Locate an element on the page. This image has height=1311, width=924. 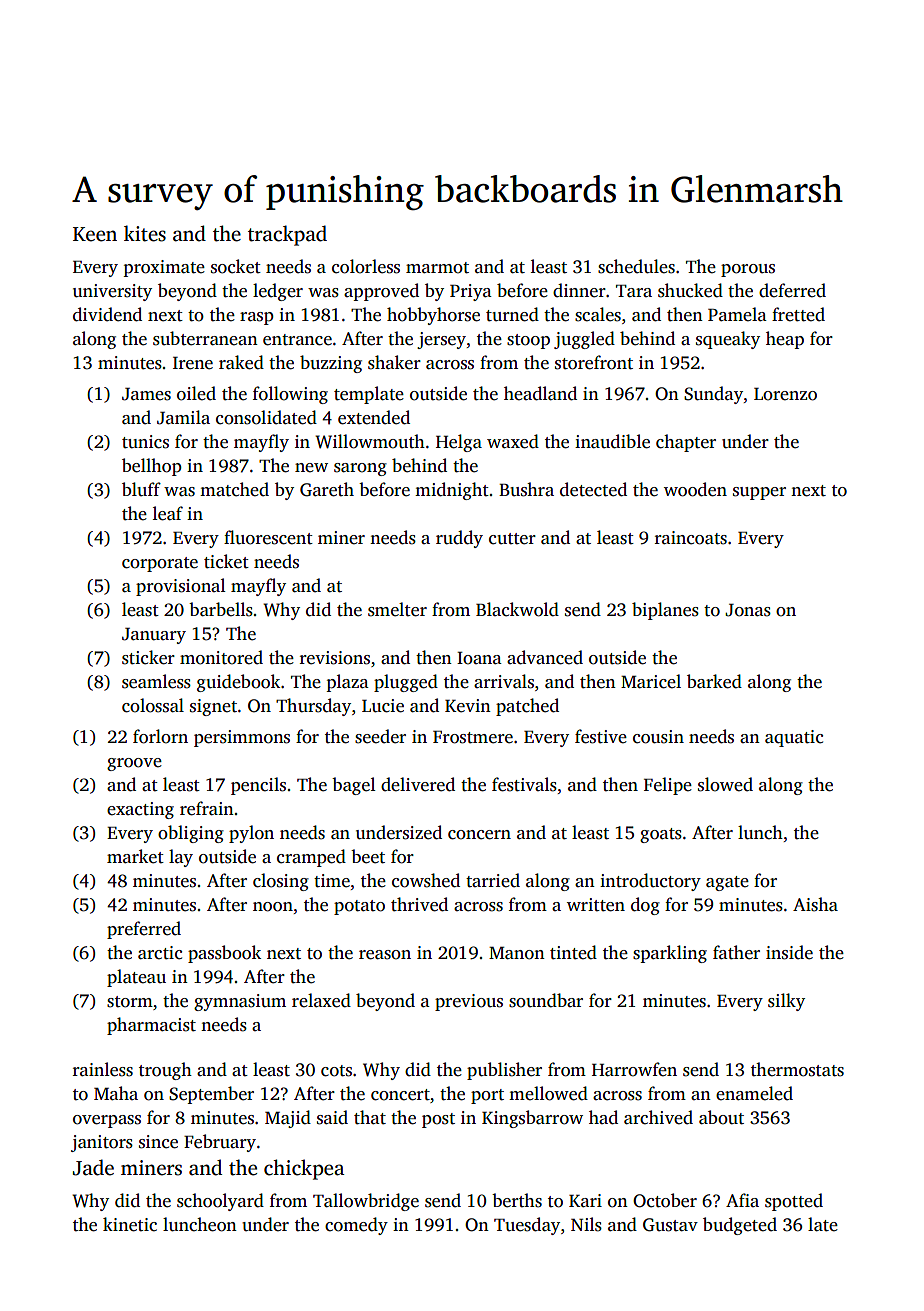
kinetic is located at coordinates (130, 1224).
